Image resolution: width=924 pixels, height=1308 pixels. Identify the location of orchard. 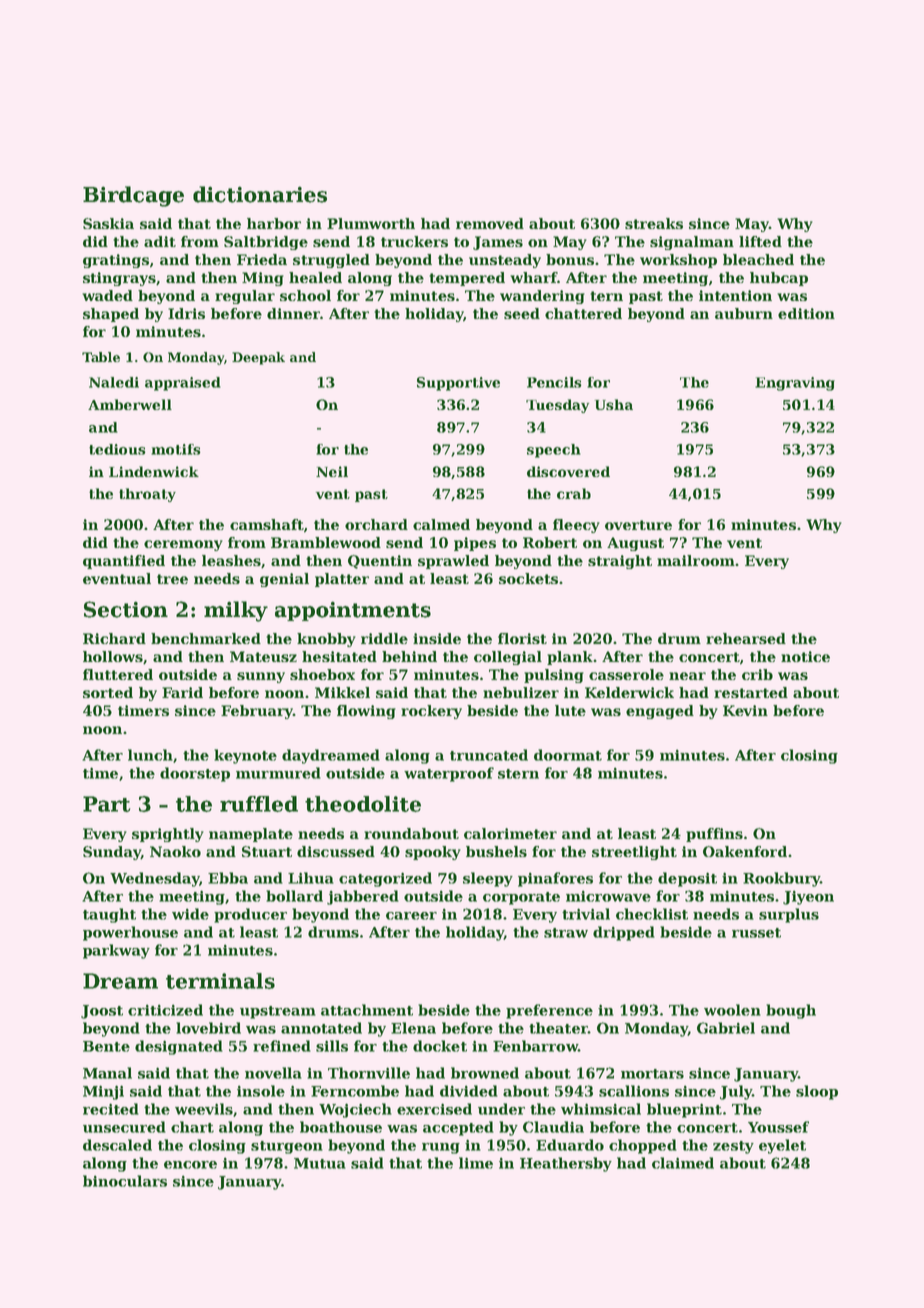
(376, 524).
